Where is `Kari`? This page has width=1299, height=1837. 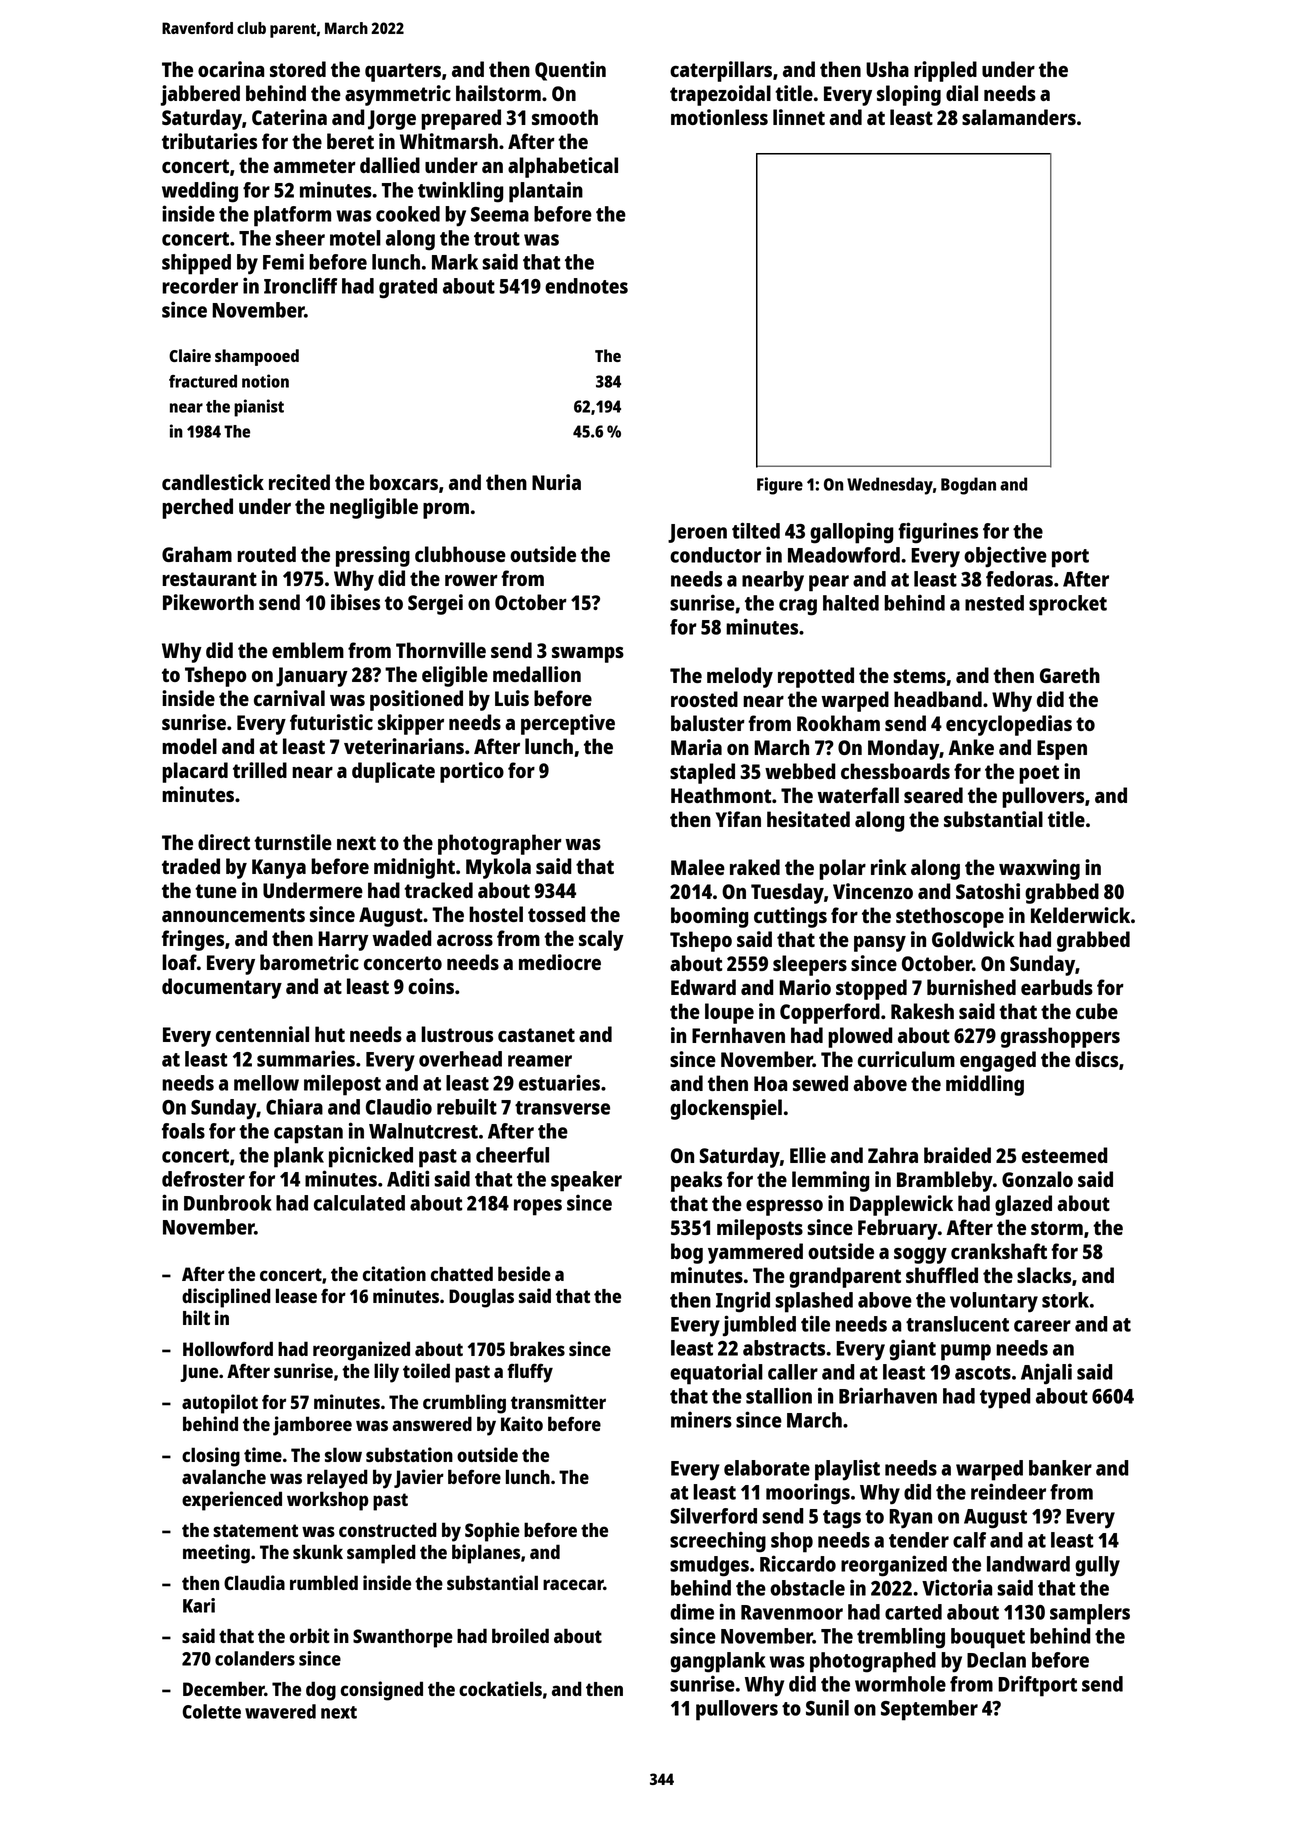
Kari is located at coordinates (199, 1605).
